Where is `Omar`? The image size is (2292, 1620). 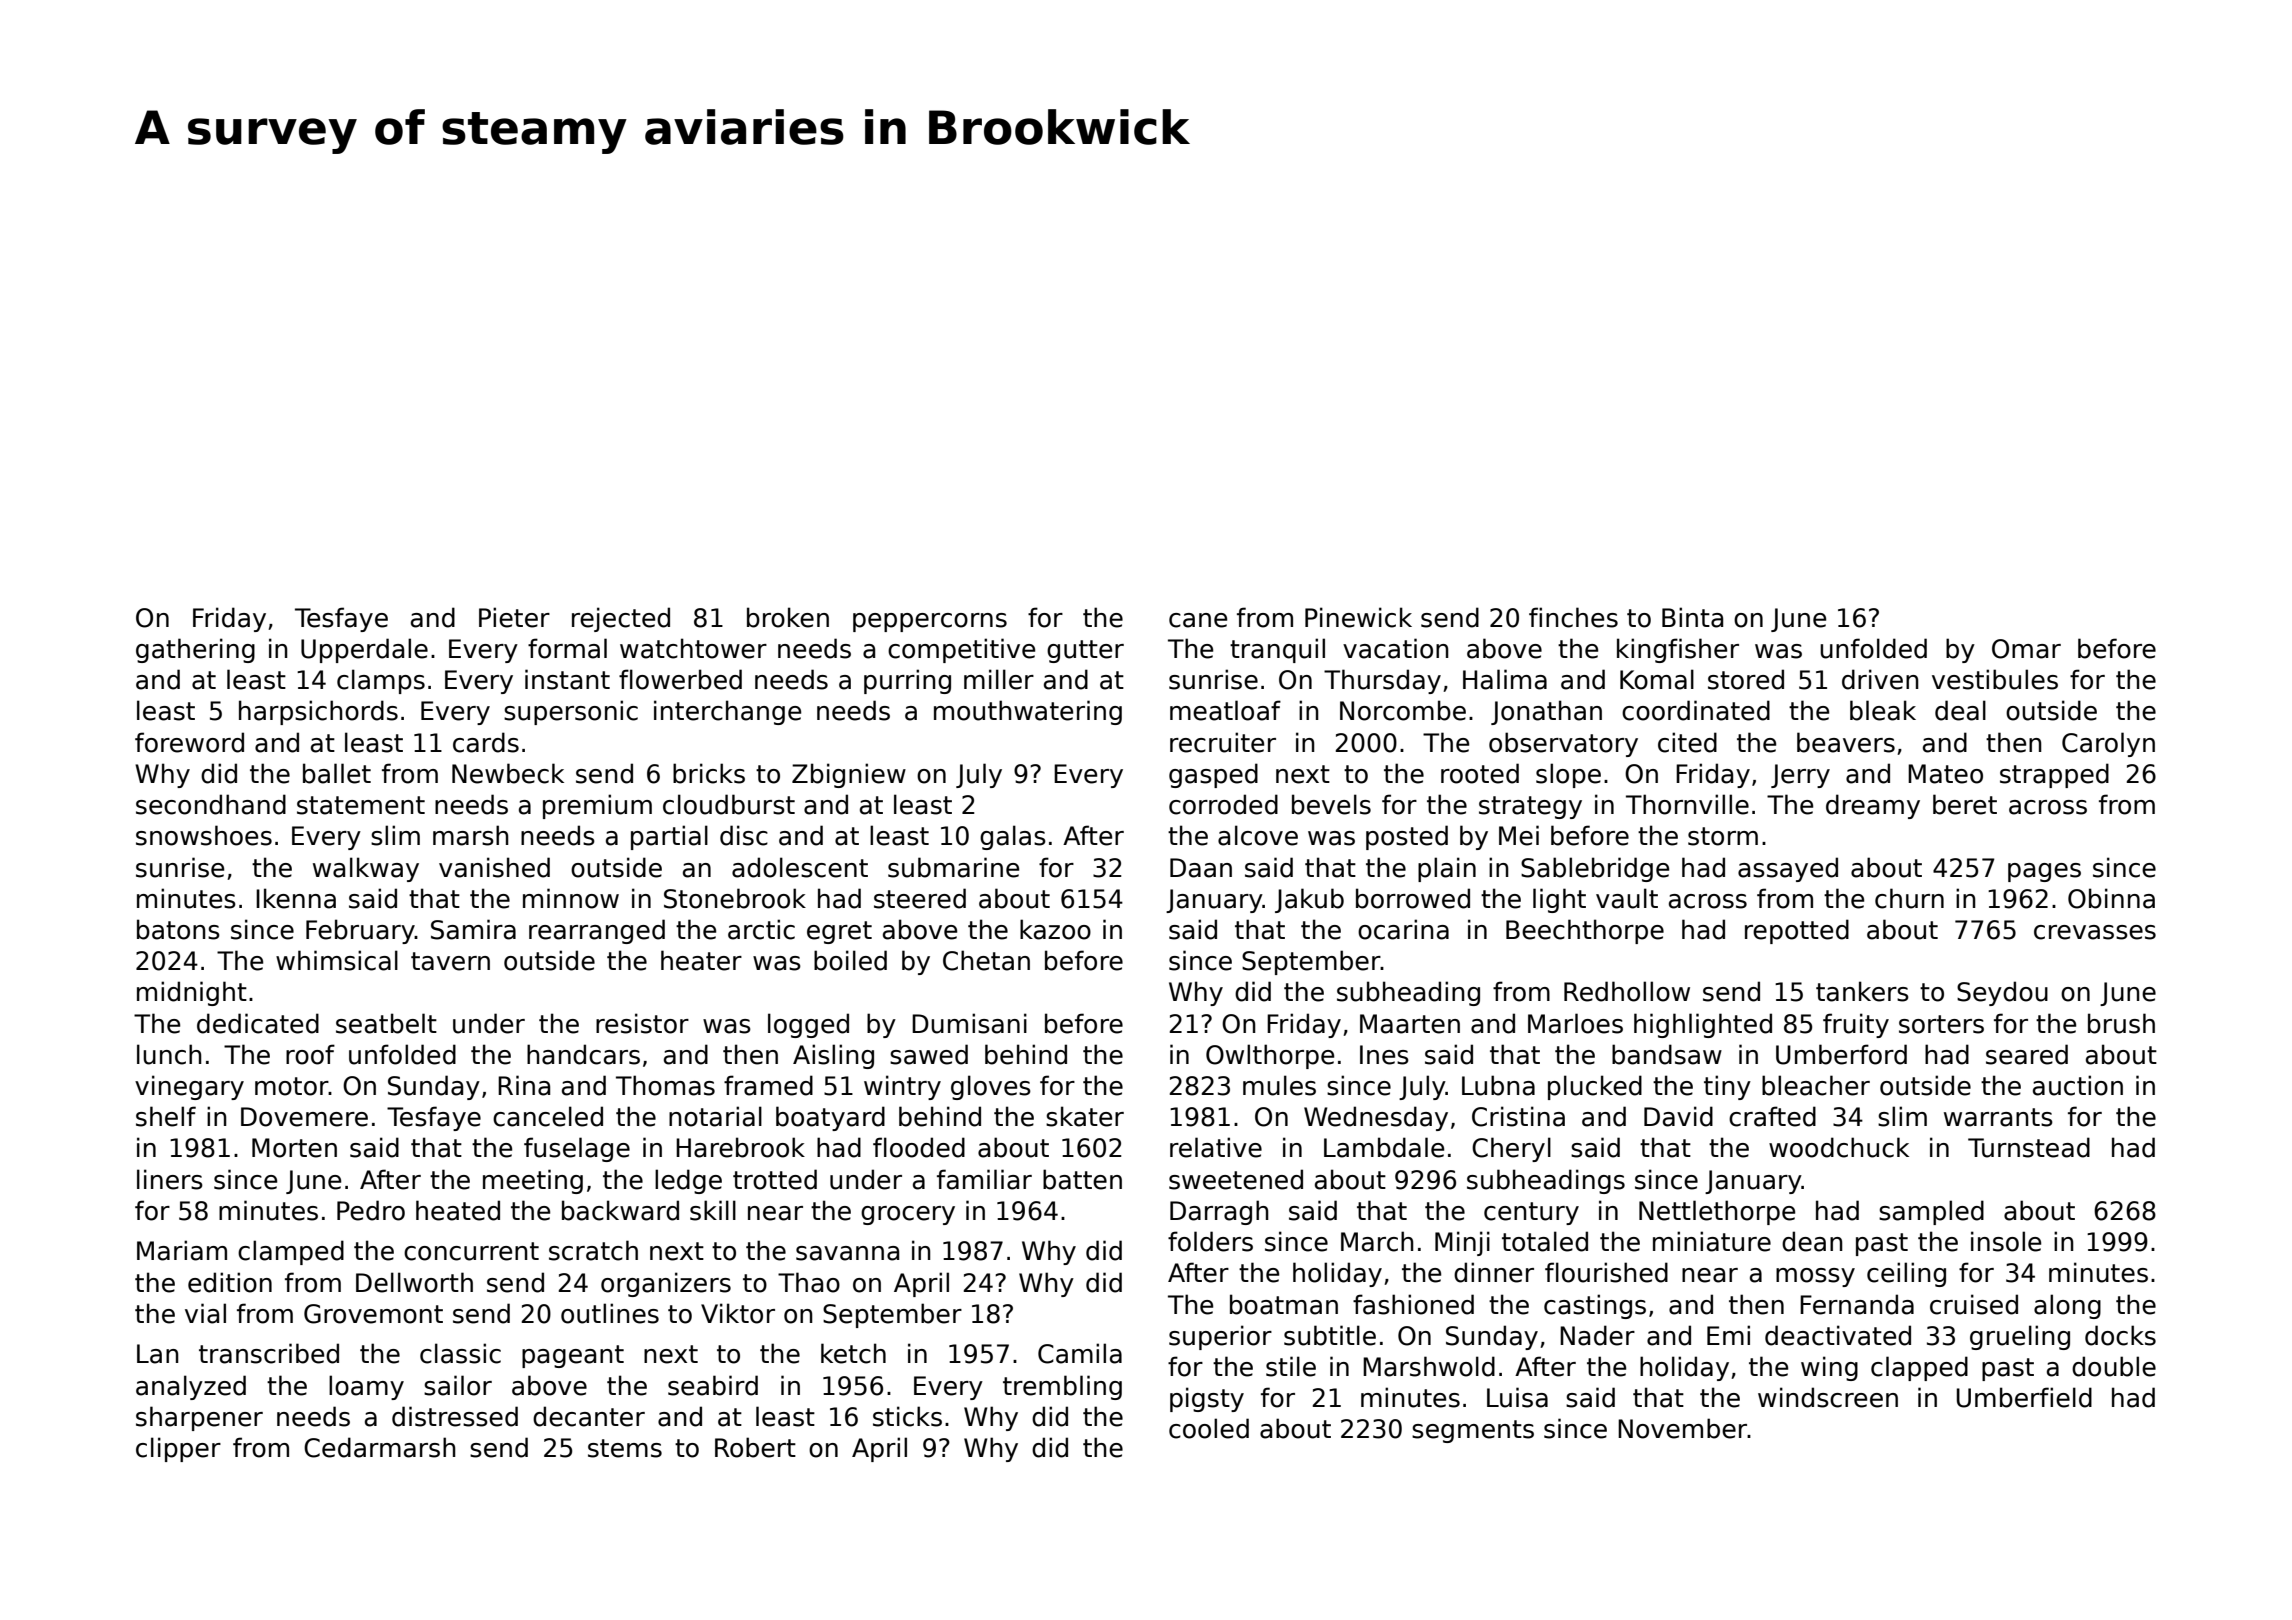 Omar is located at coordinates (2026, 649).
